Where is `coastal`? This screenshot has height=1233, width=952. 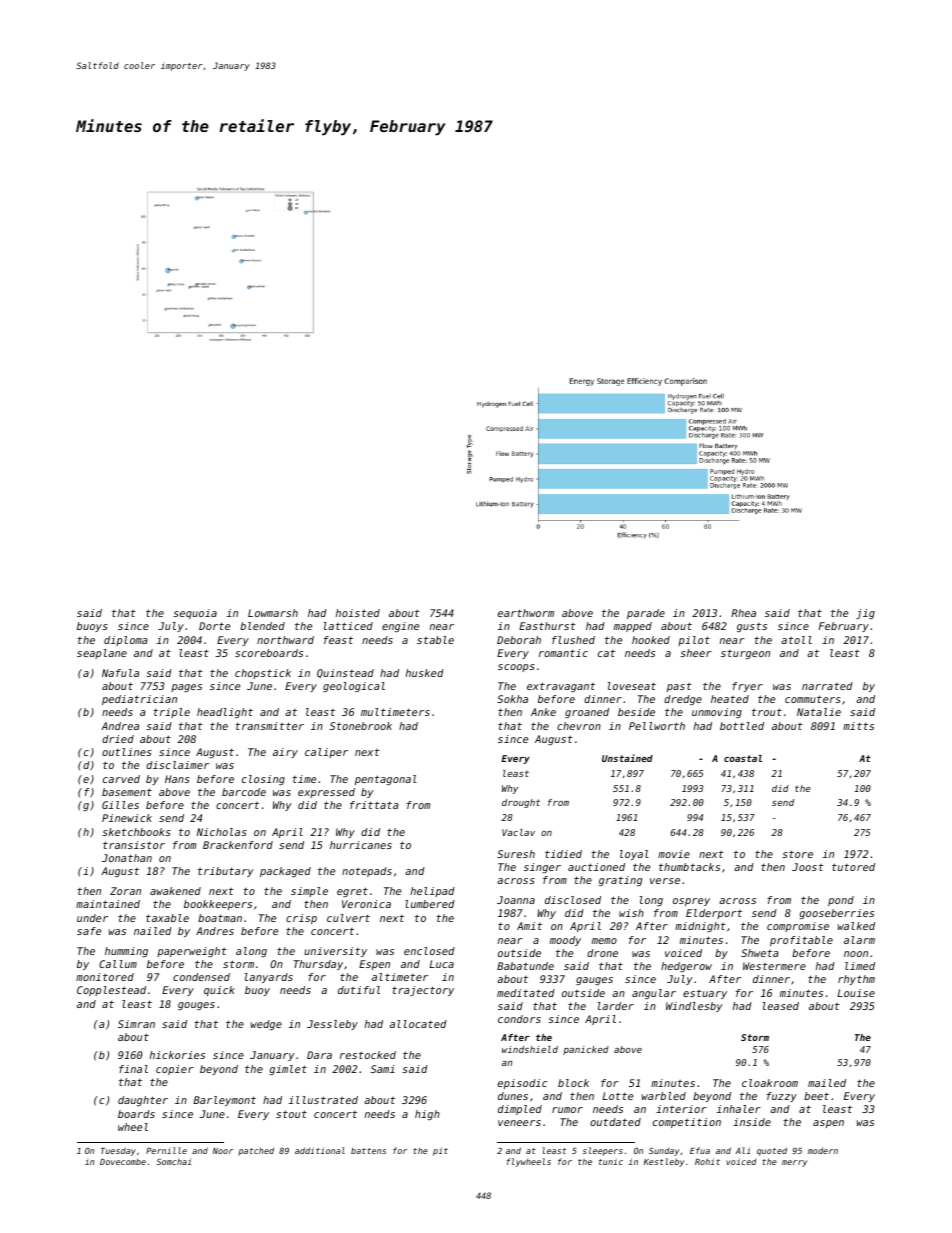 coastal is located at coordinates (743, 758).
